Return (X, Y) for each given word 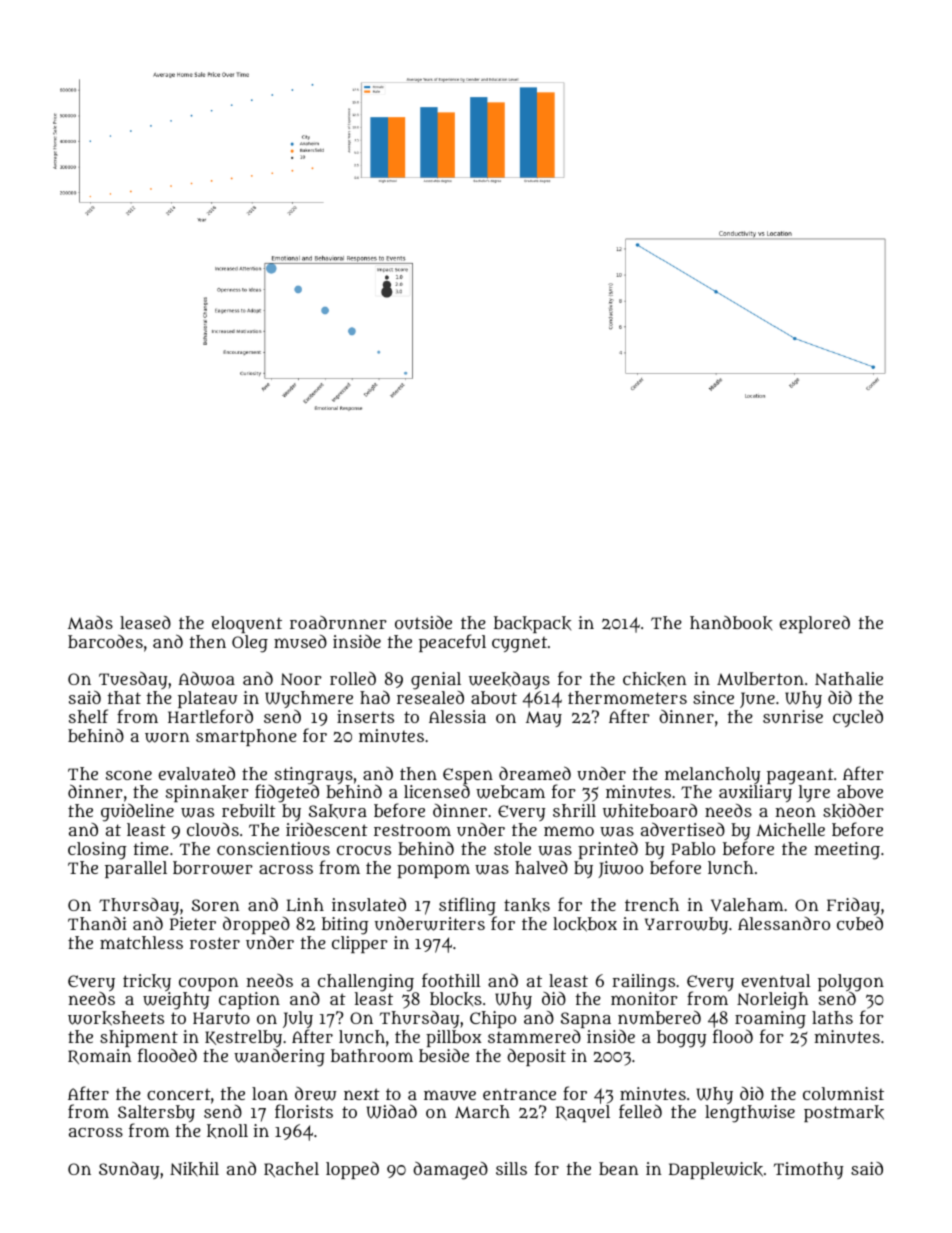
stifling (468, 907)
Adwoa (206, 679)
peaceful (452, 643)
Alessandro (784, 923)
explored (815, 624)
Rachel (291, 1169)
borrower (213, 868)
